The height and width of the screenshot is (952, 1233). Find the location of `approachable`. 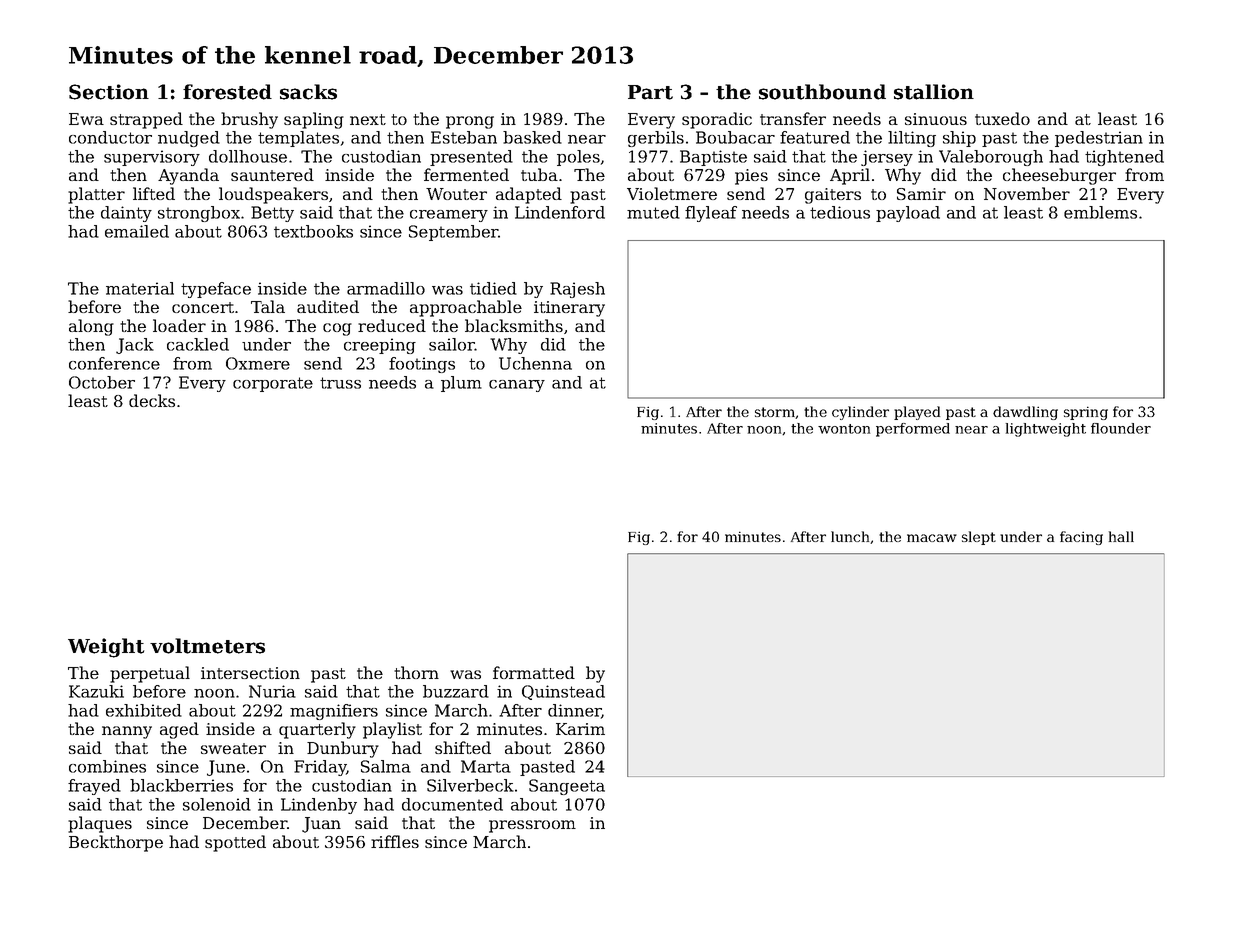

approachable is located at coordinates (466, 308).
